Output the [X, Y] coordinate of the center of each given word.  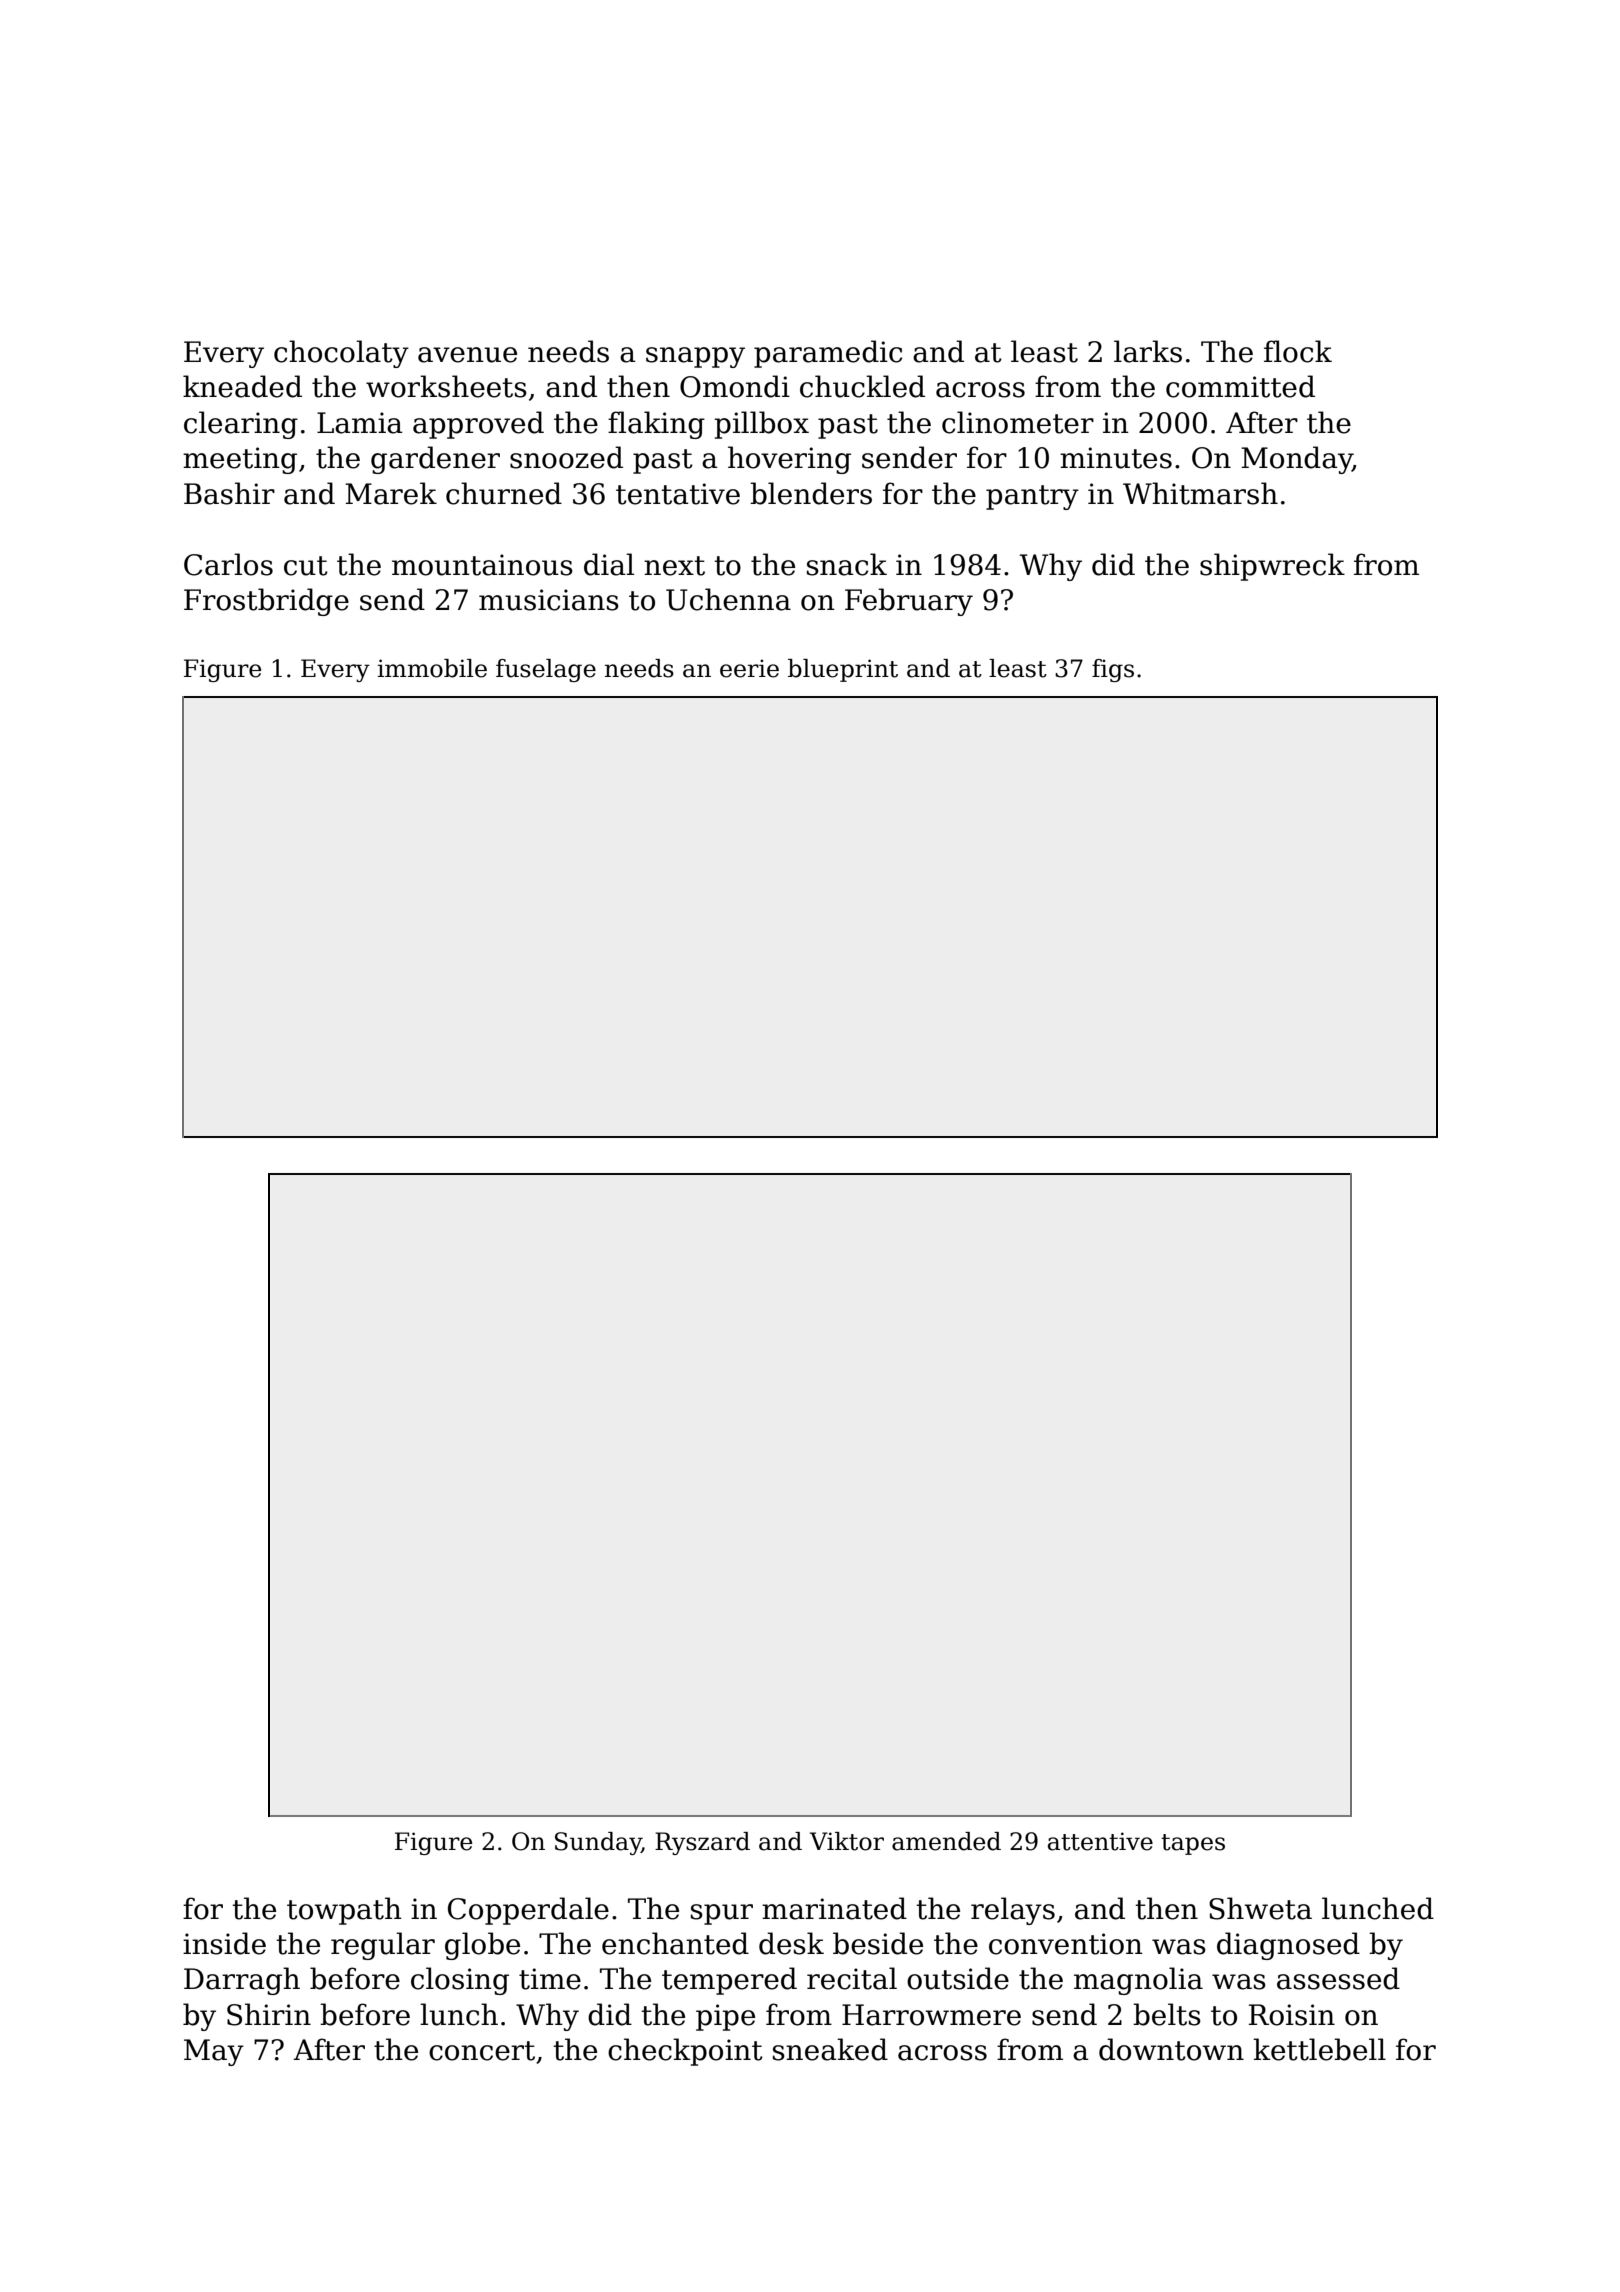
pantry [1032, 497]
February [909, 602]
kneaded [242, 386]
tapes [1193, 1844]
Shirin [269, 2014]
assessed [1338, 1978]
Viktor [847, 1841]
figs [1113, 670]
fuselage [546, 670]
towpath [344, 1911]
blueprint [843, 670]
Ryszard [702, 1843]
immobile [432, 668]
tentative [678, 494]
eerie [749, 668]
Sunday [598, 1843]
